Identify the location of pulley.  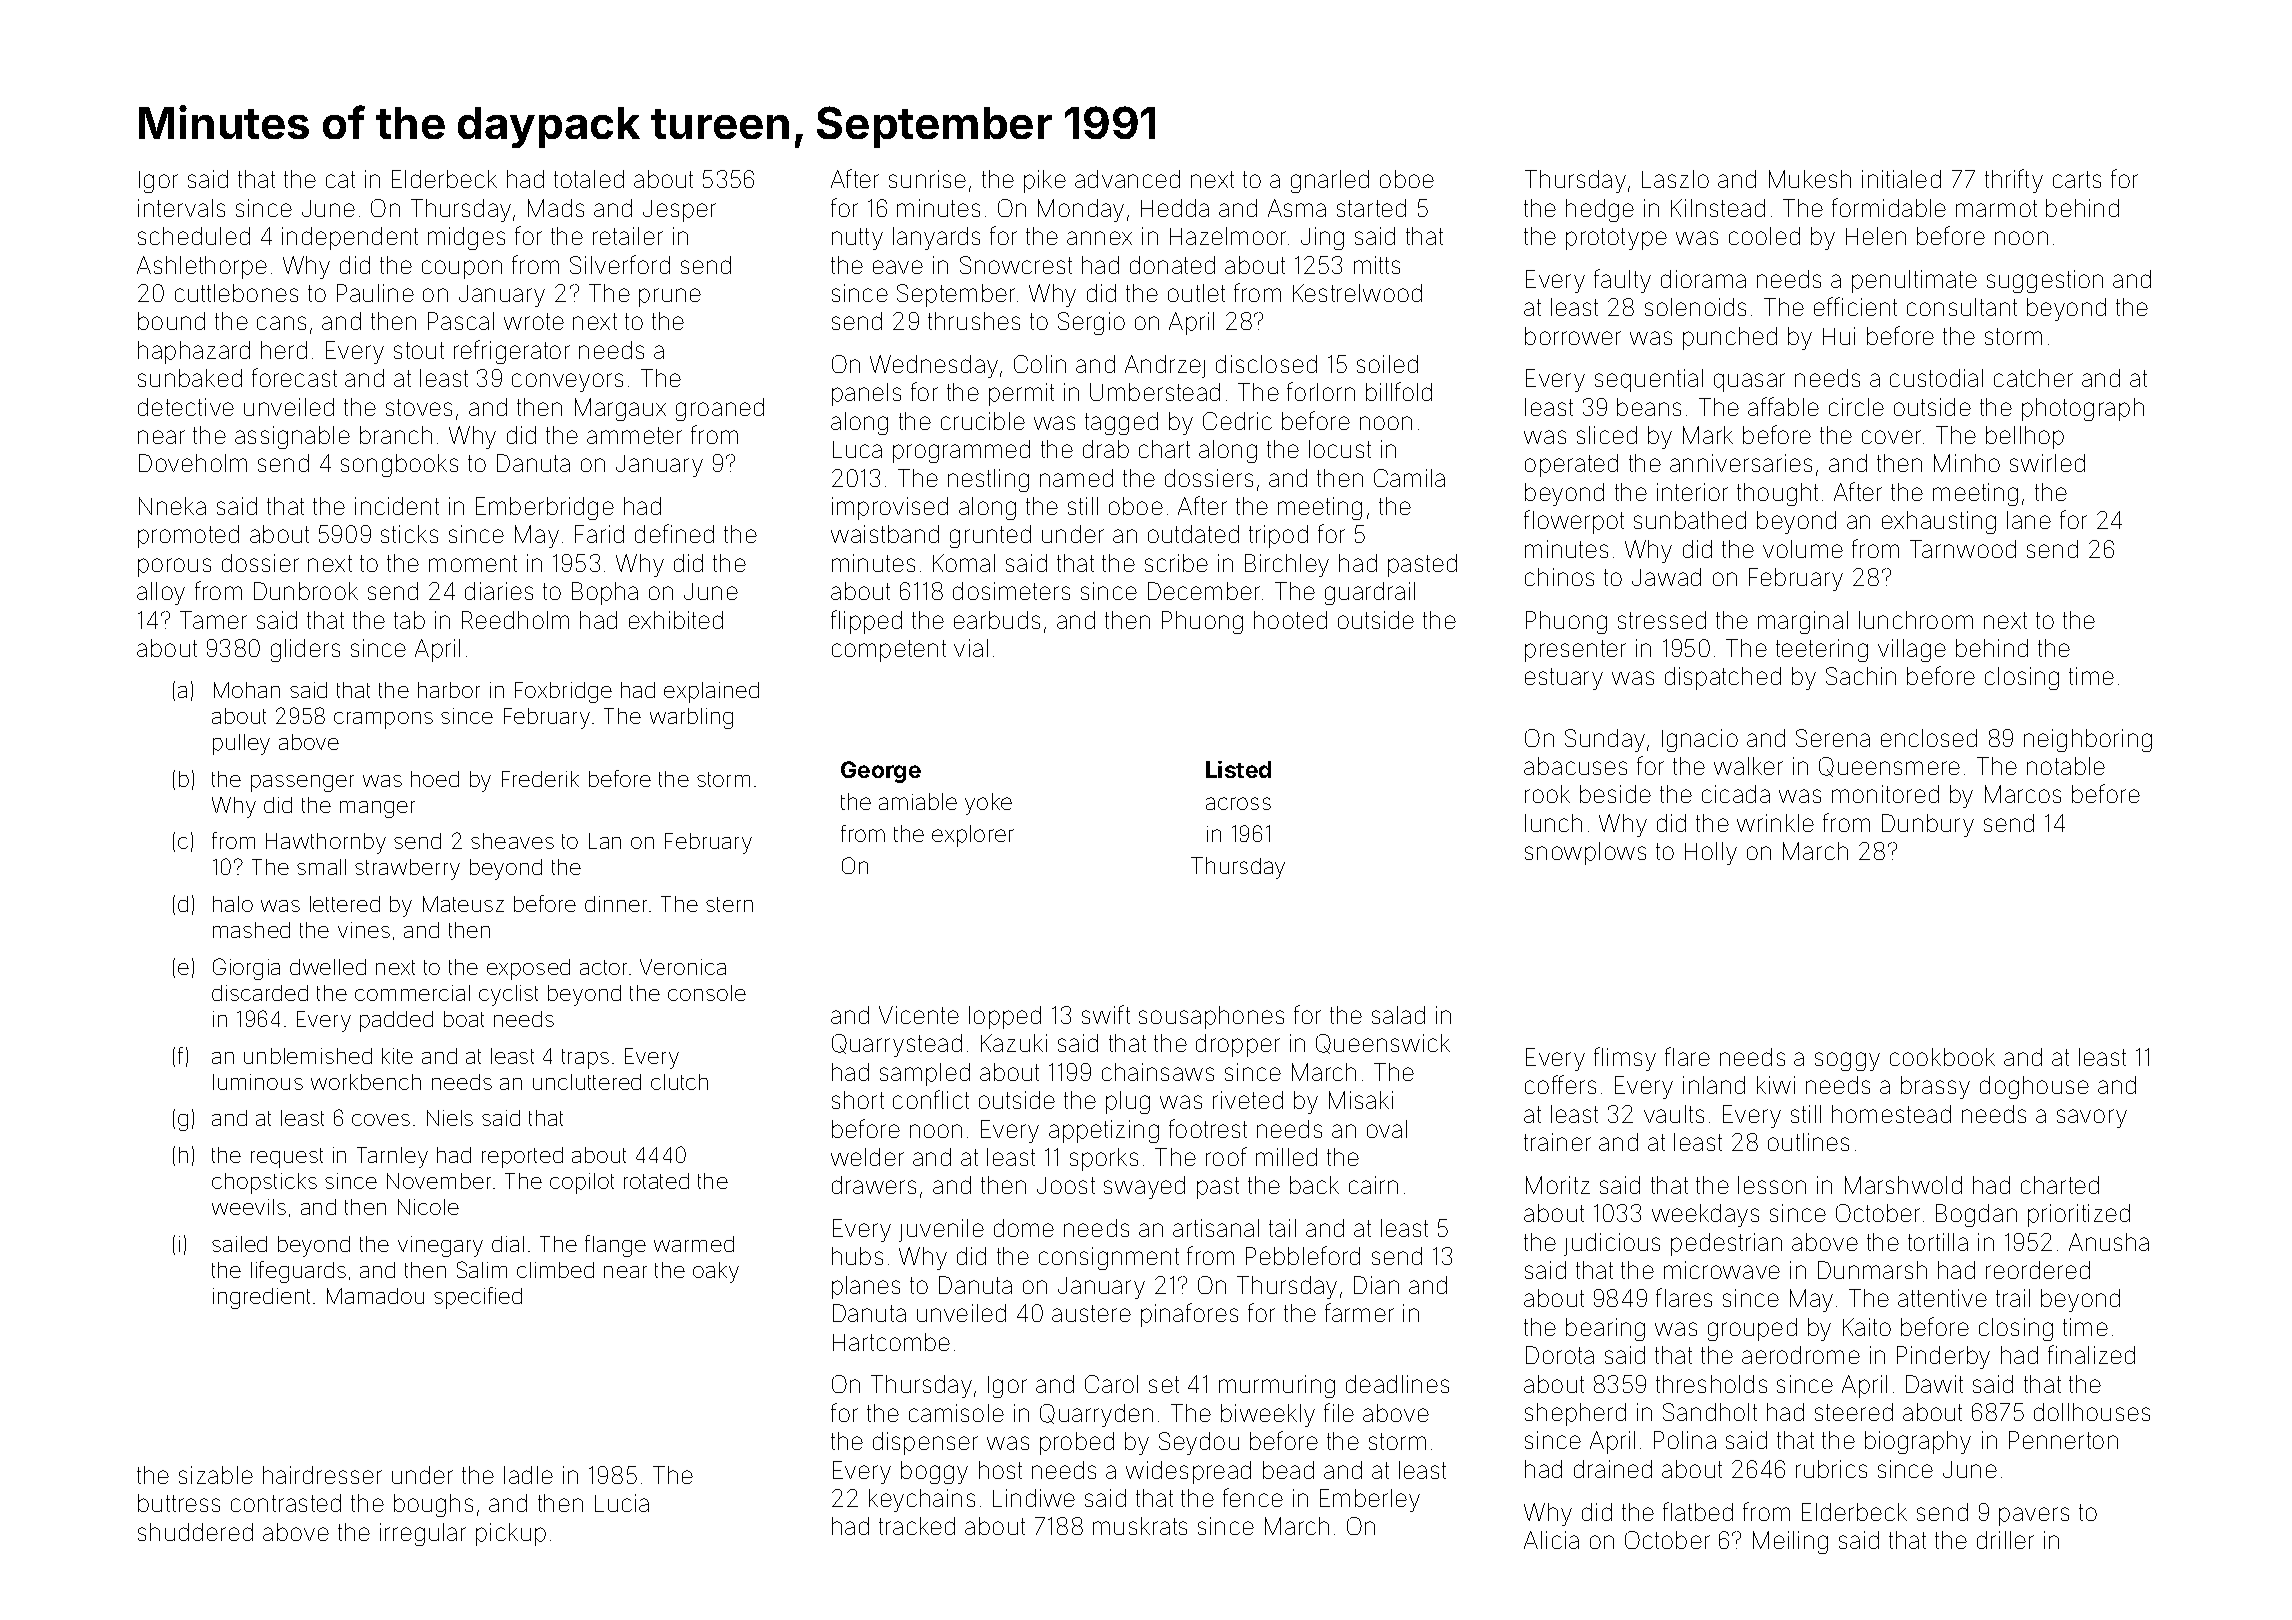
(241, 744).
